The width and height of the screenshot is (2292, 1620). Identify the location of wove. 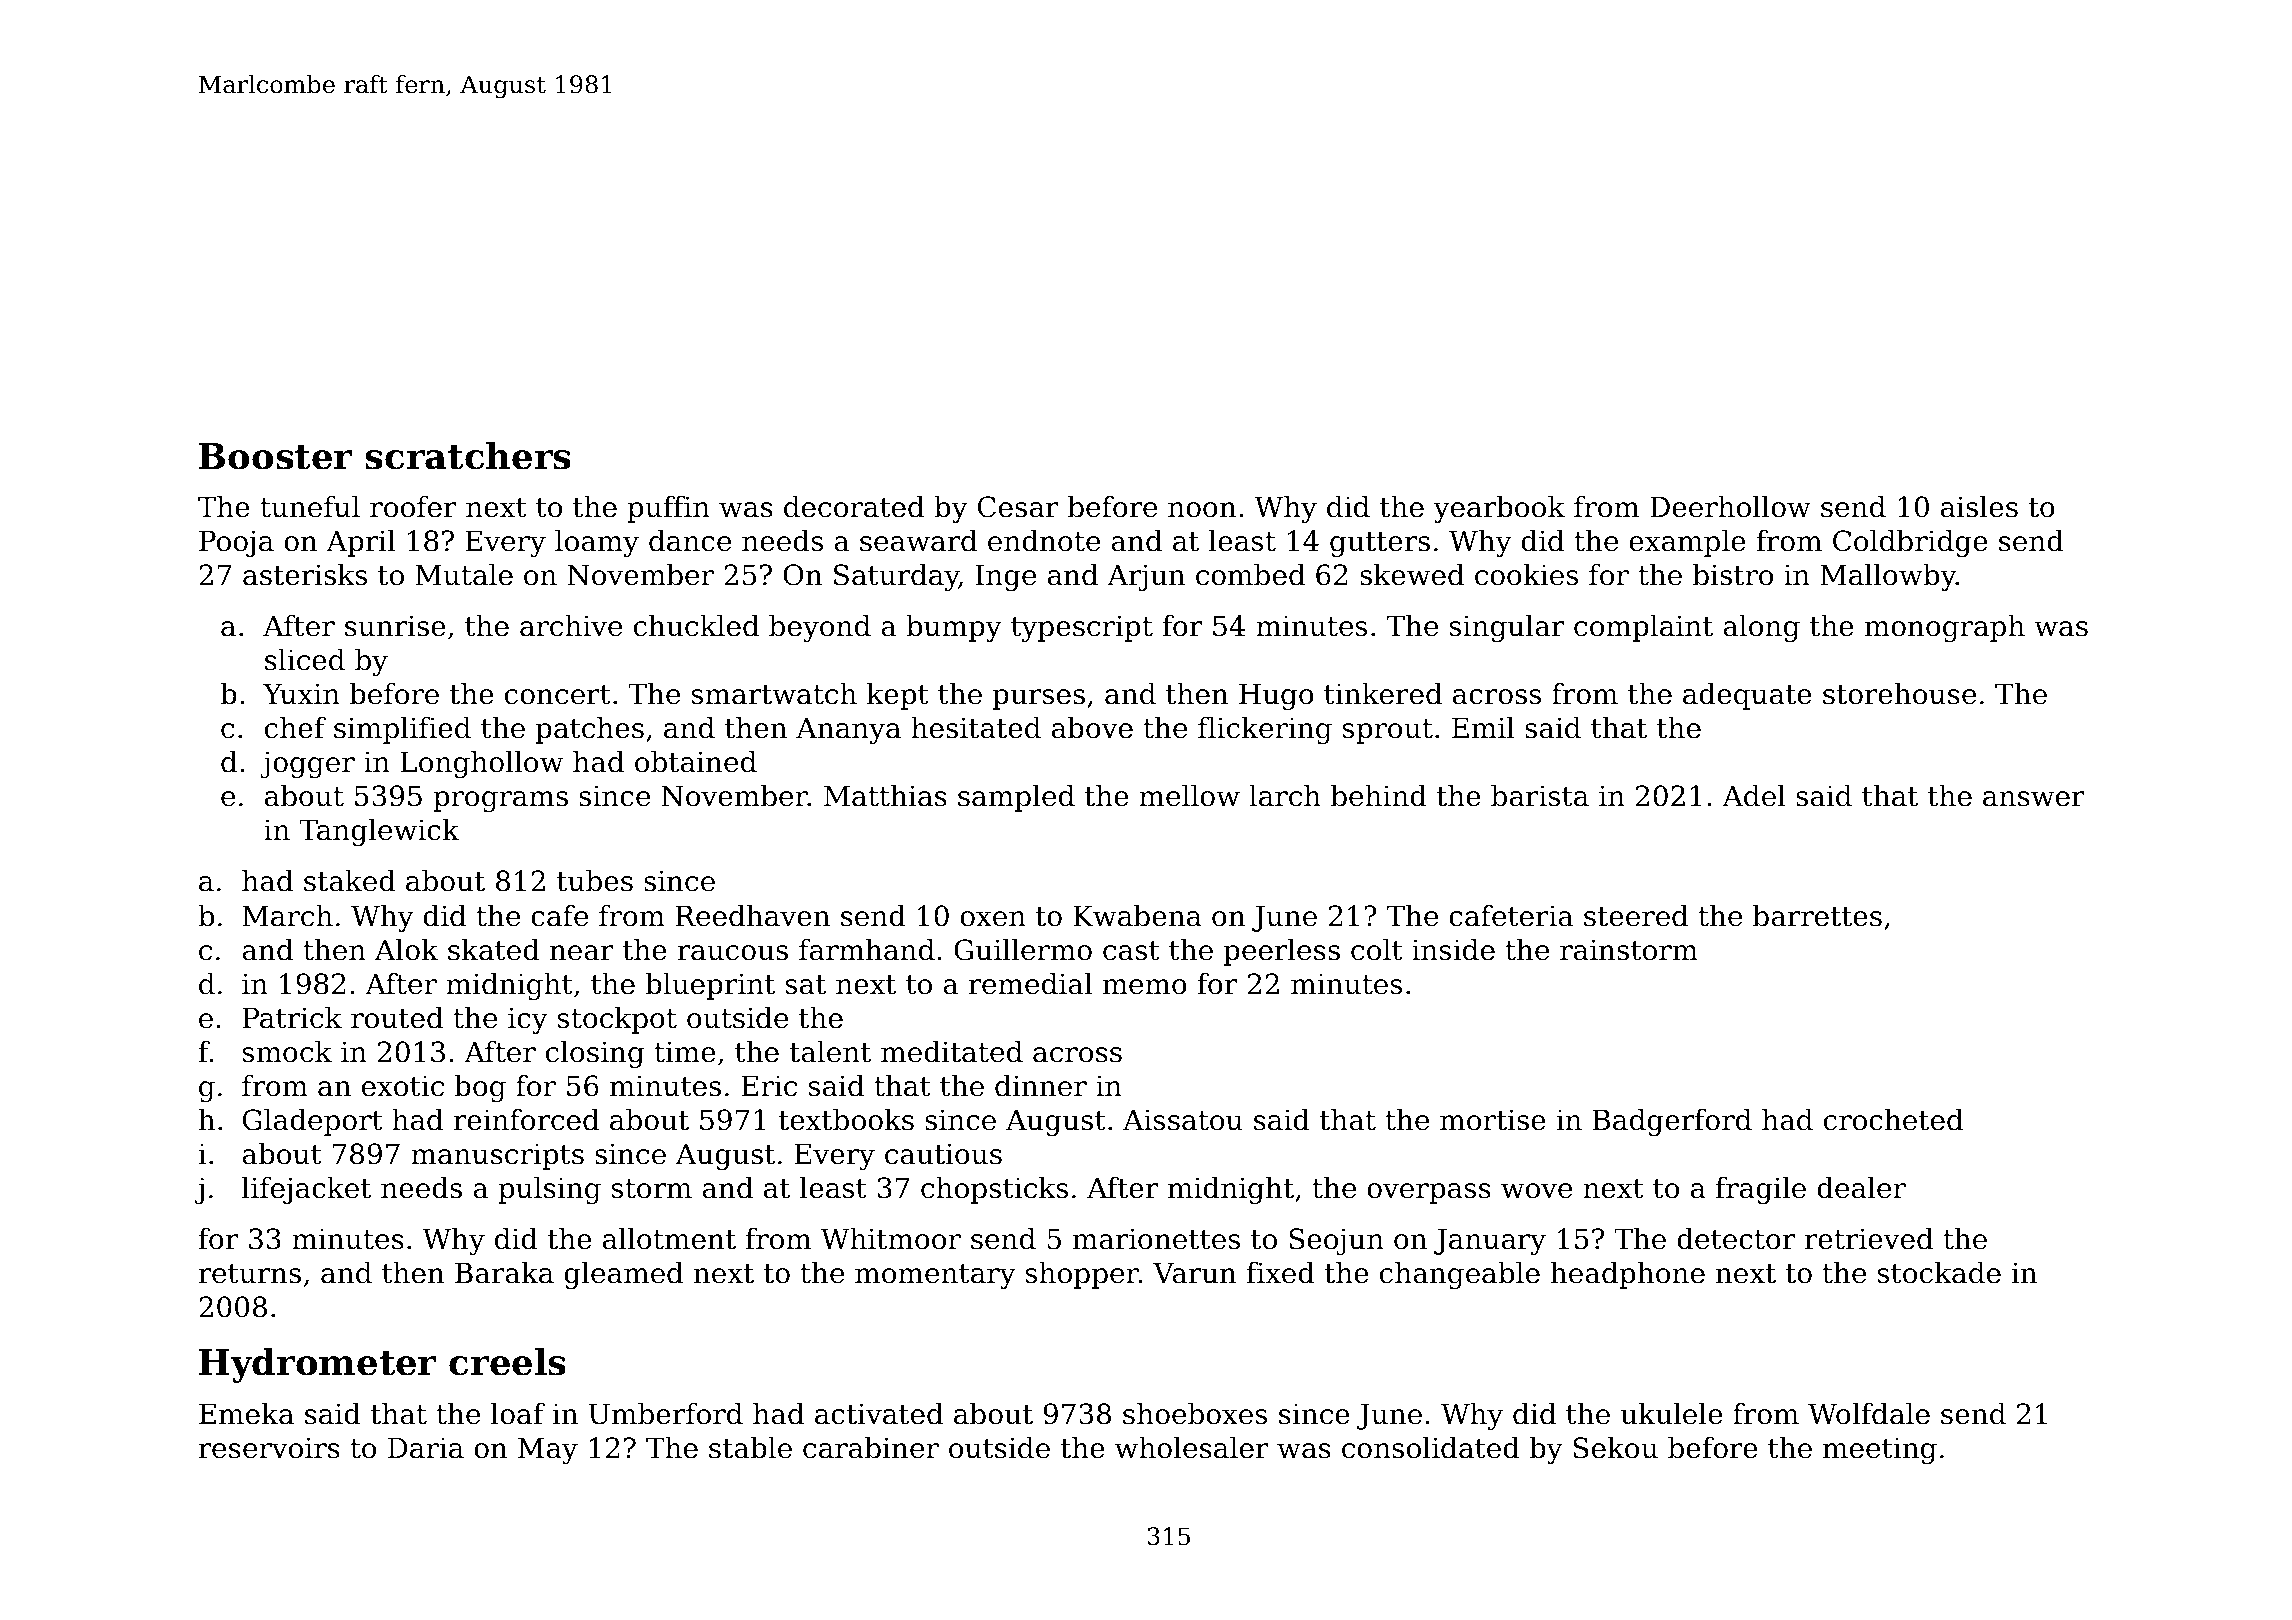
(1536, 1191).
